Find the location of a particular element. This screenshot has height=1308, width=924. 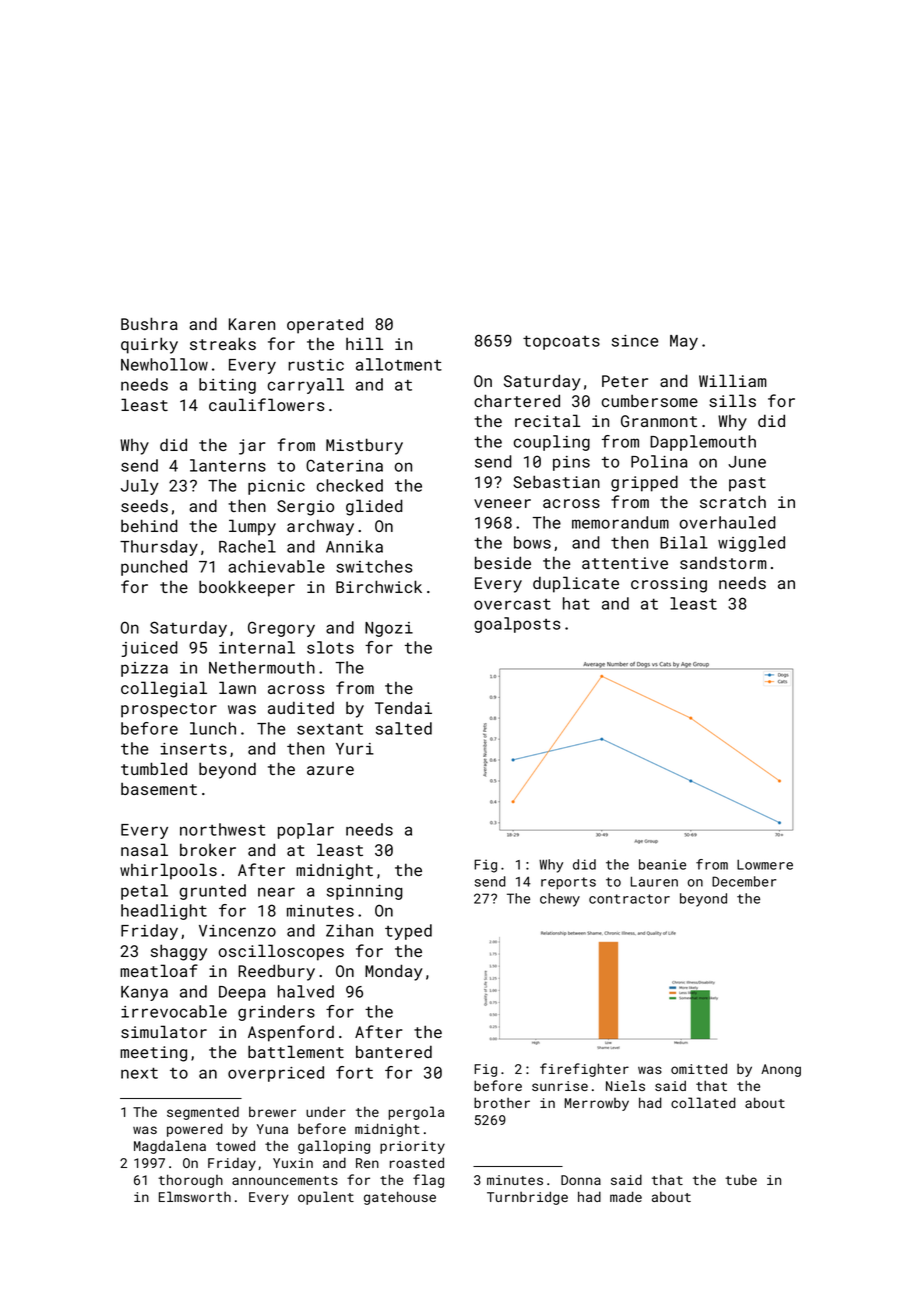

sandstorm is located at coordinates (723, 562).
